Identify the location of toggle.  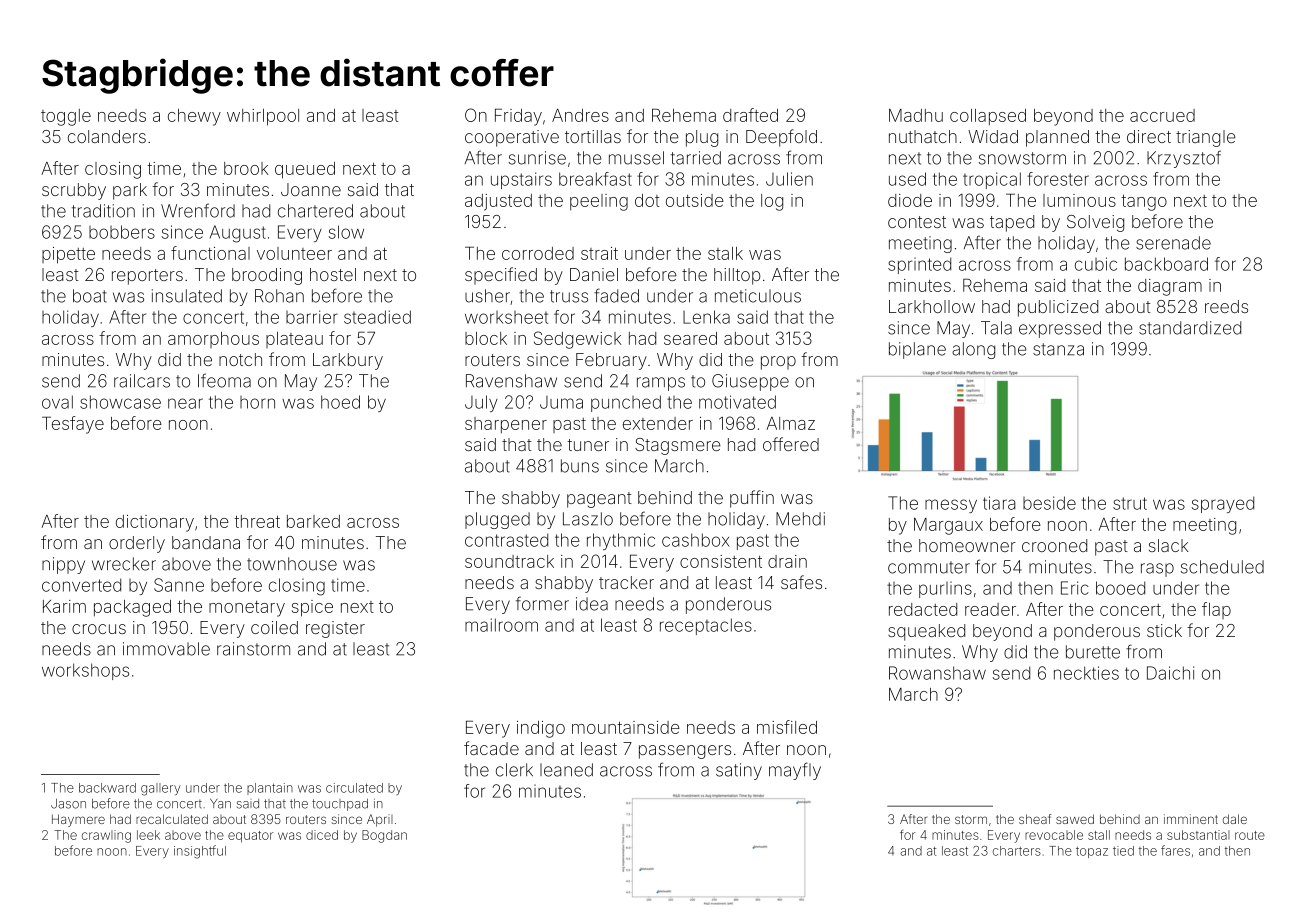
(66, 117).
